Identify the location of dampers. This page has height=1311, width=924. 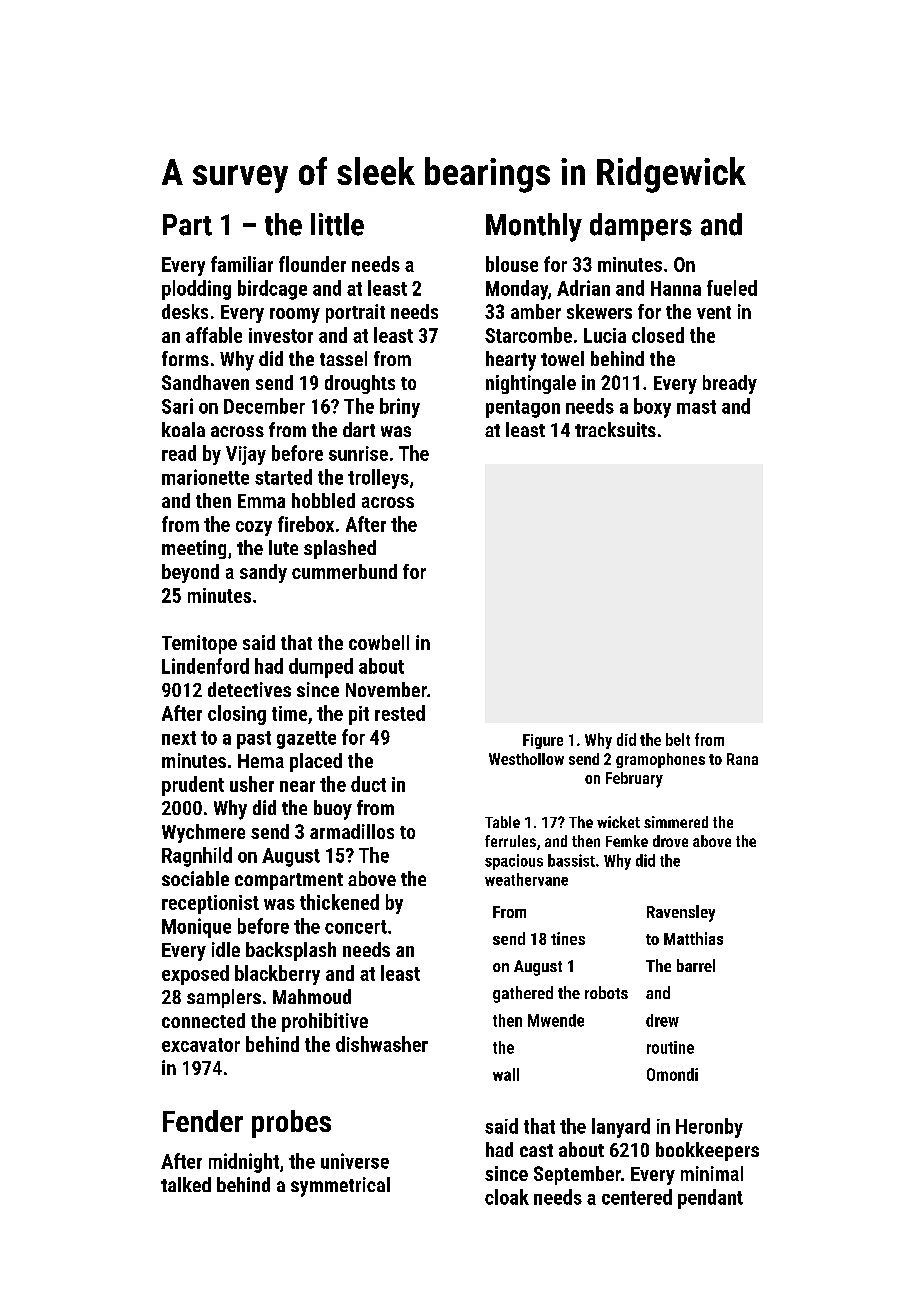
(641, 227).
